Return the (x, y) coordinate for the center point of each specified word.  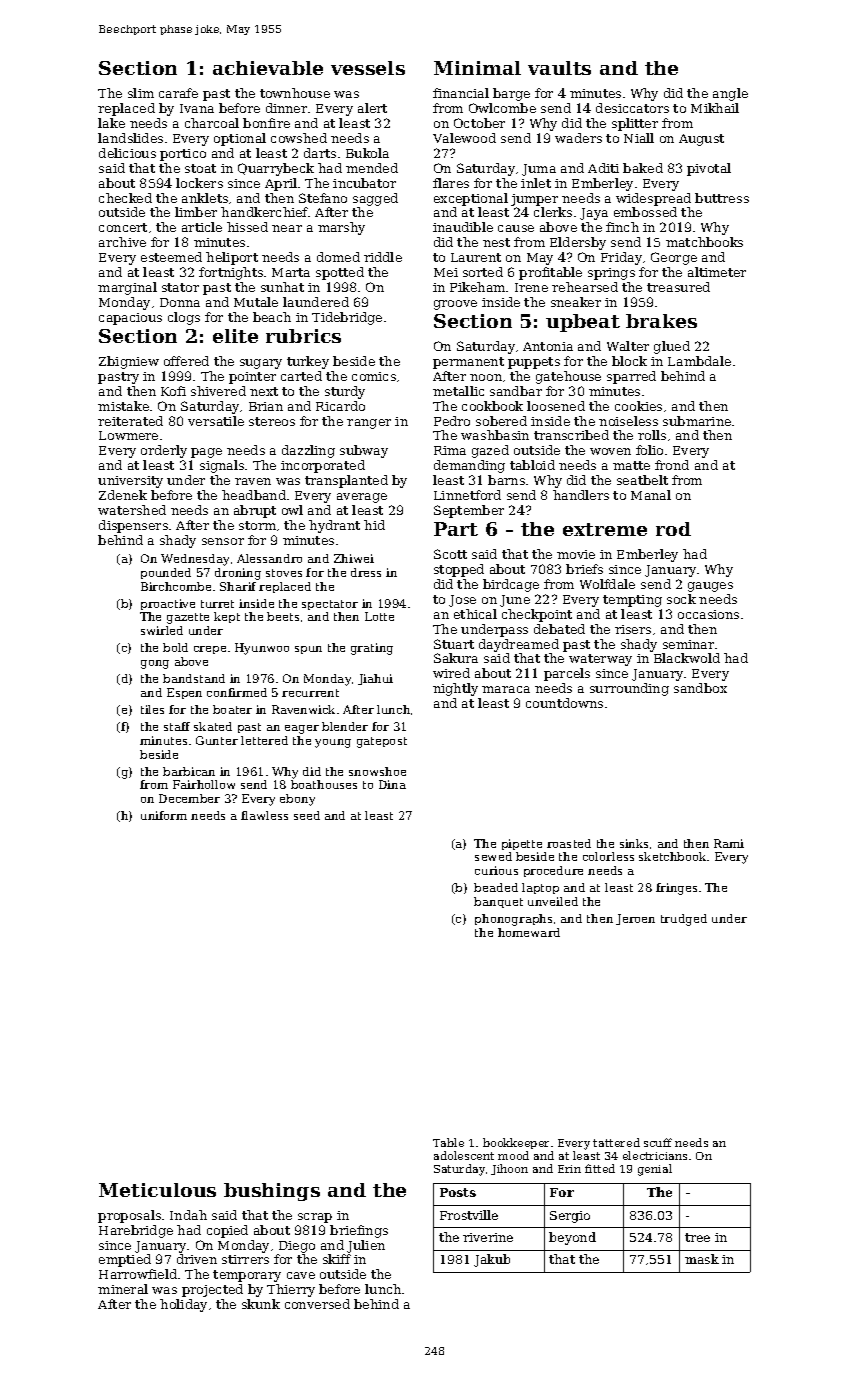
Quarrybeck (276, 169)
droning (238, 574)
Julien (366, 1246)
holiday (183, 1305)
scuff (658, 1142)
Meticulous (157, 1190)
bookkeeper (516, 1143)
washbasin (495, 435)
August (701, 140)
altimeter (717, 272)
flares (451, 183)
